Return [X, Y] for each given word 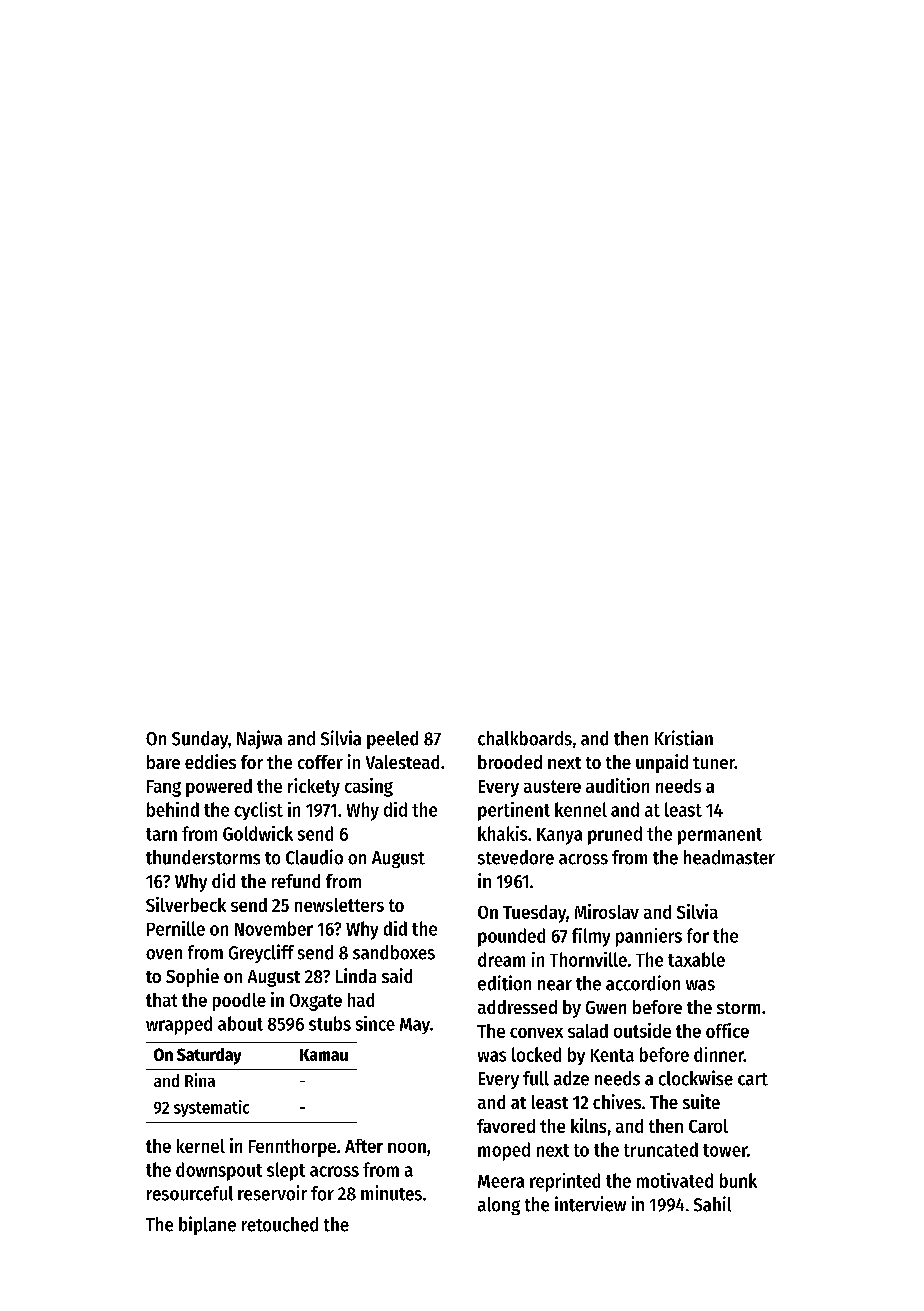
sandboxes [394, 952]
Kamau [324, 1055]
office [727, 1030]
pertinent [514, 811]
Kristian [684, 738]
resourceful [190, 1193]
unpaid [662, 763]
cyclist [258, 811]
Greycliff [261, 953]
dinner [719, 1054]
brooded [510, 762]
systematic [211, 1108]
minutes [391, 1193]
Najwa [259, 739]
